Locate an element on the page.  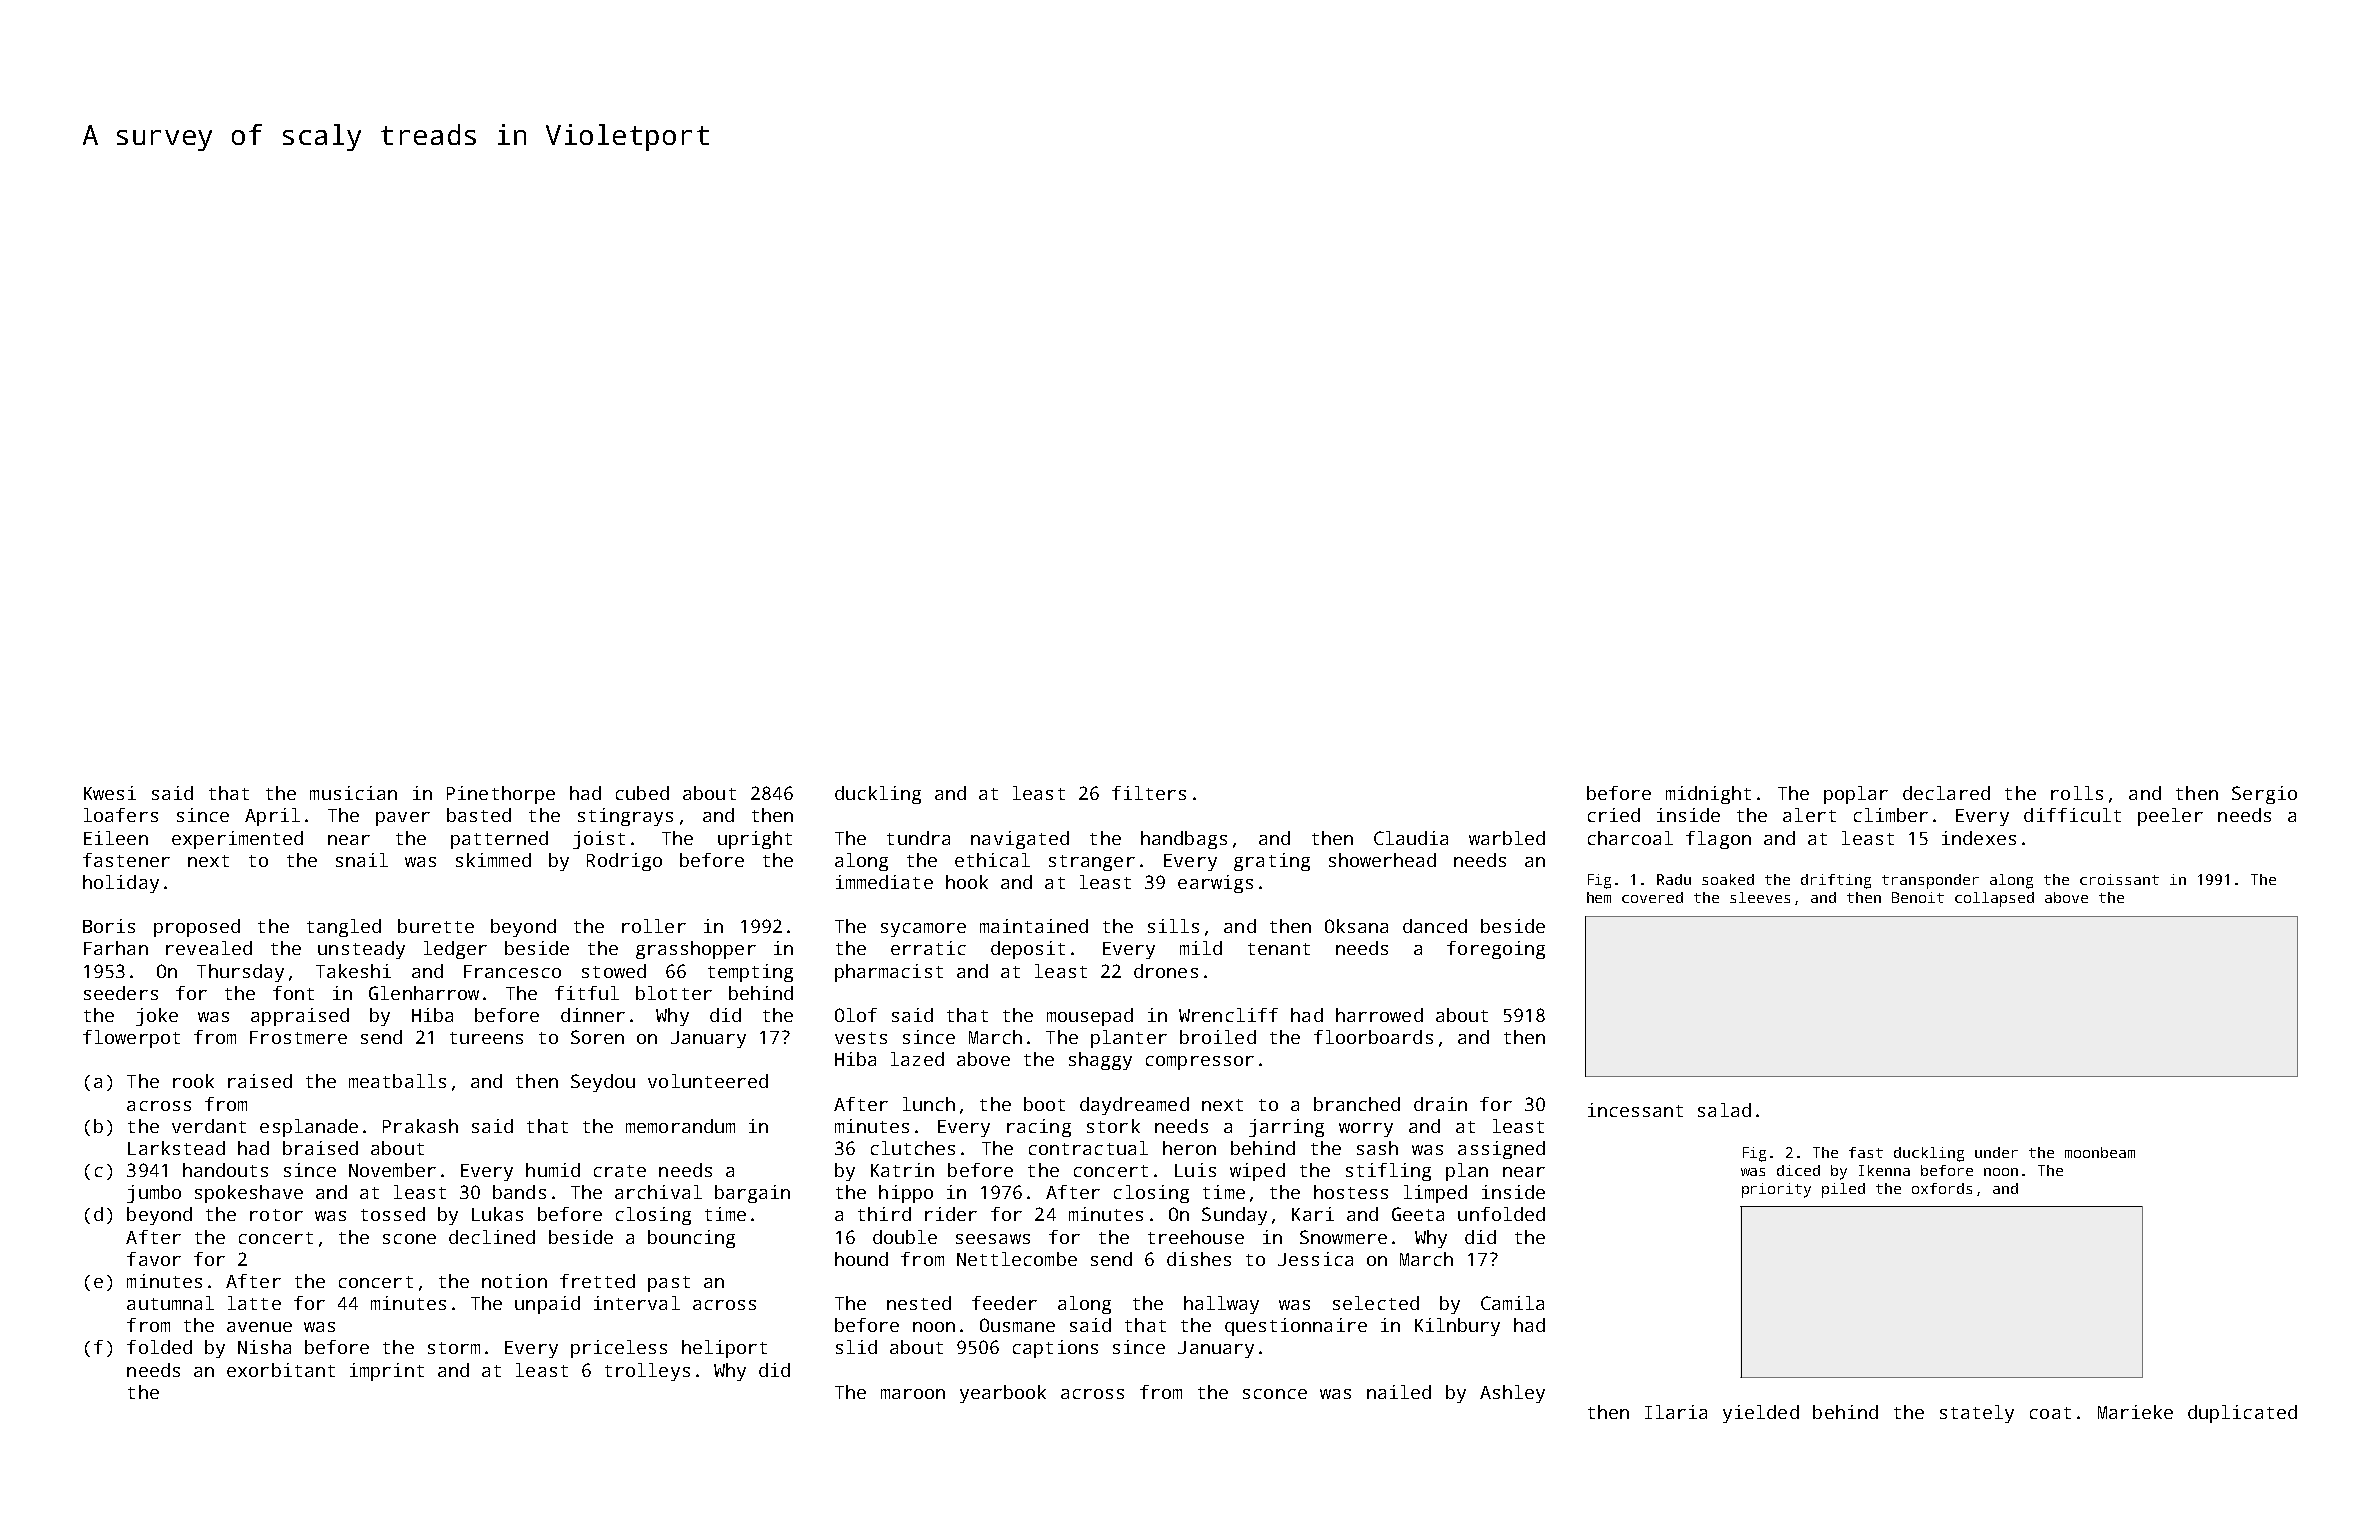
Seydou is located at coordinates (603, 1083).
